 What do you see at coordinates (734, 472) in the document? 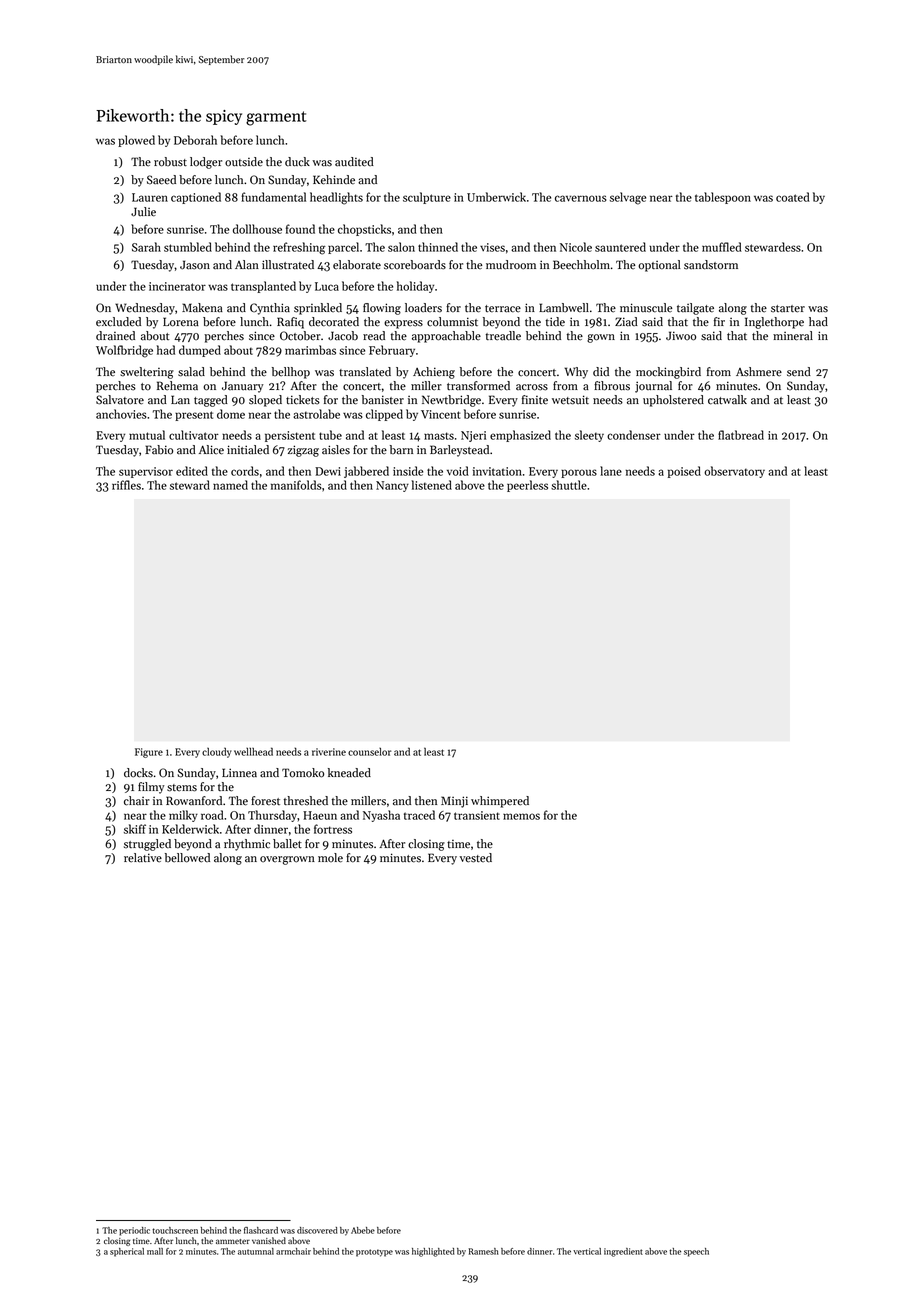
I see `observatory` at bounding box center [734, 472].
